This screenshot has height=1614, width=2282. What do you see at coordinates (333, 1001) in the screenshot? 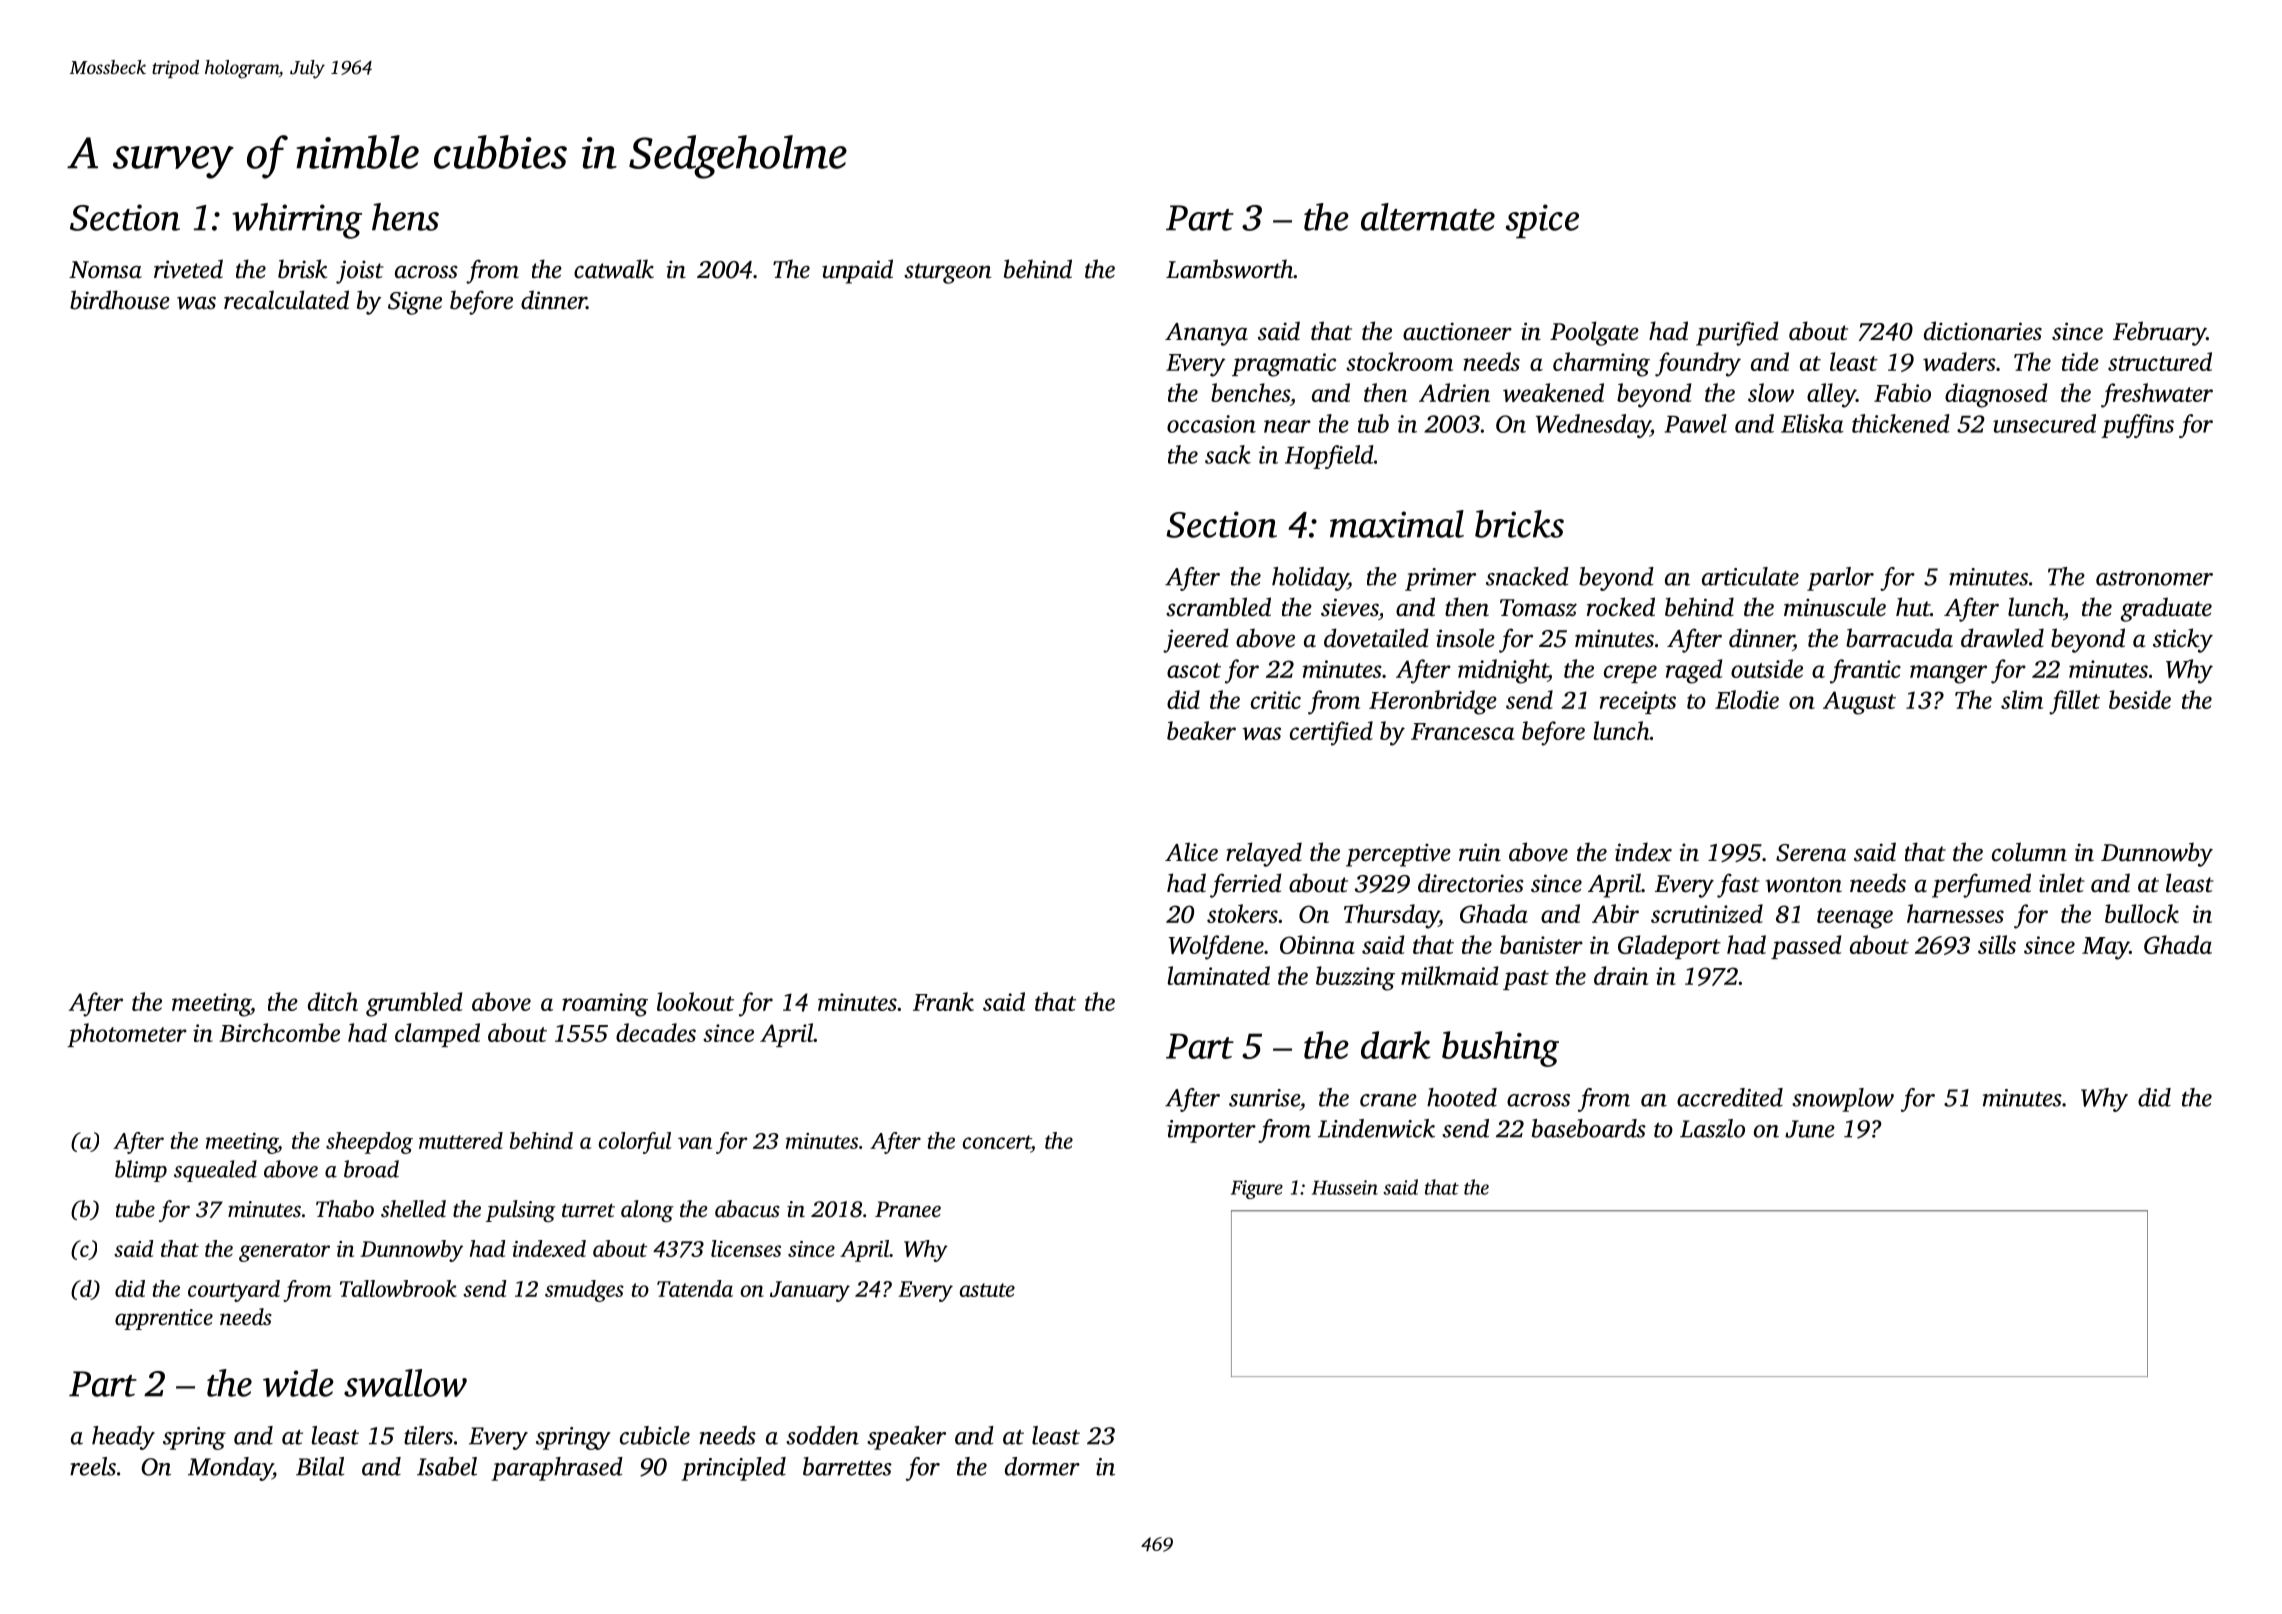
I see `ditch` at bounding box center [333, 1001].
